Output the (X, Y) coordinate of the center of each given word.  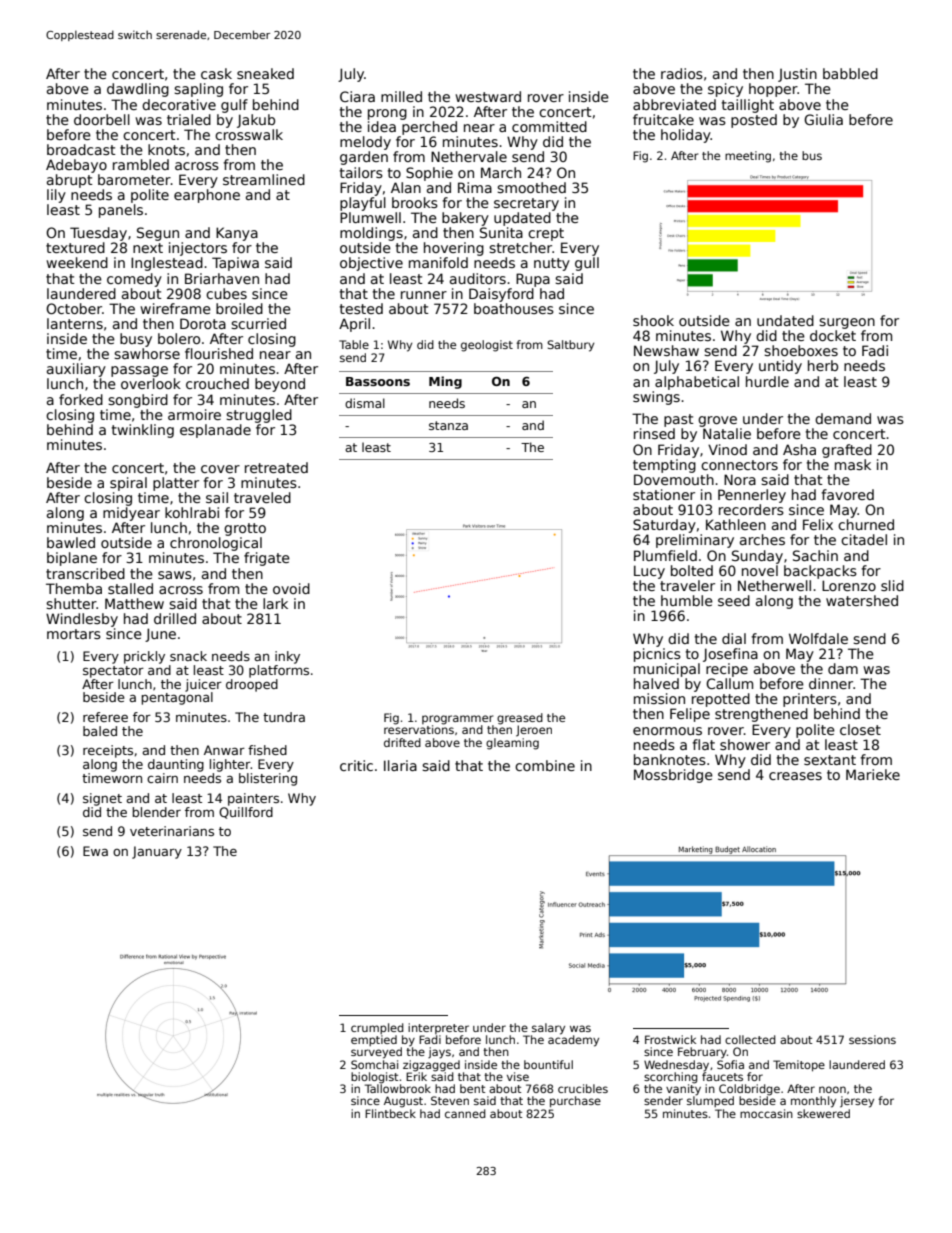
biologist (374, 1078)
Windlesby (82, 620)
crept (546, 234)
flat (703, 744)
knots (166, 149)
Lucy (649, 572)
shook (653, 320)
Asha (799, 449)
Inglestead (167, 264)
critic (356, 765)
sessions (872, 1039)
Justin (797, 75)
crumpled (377, 1028)
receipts (108, 751)
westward (488, 96)
